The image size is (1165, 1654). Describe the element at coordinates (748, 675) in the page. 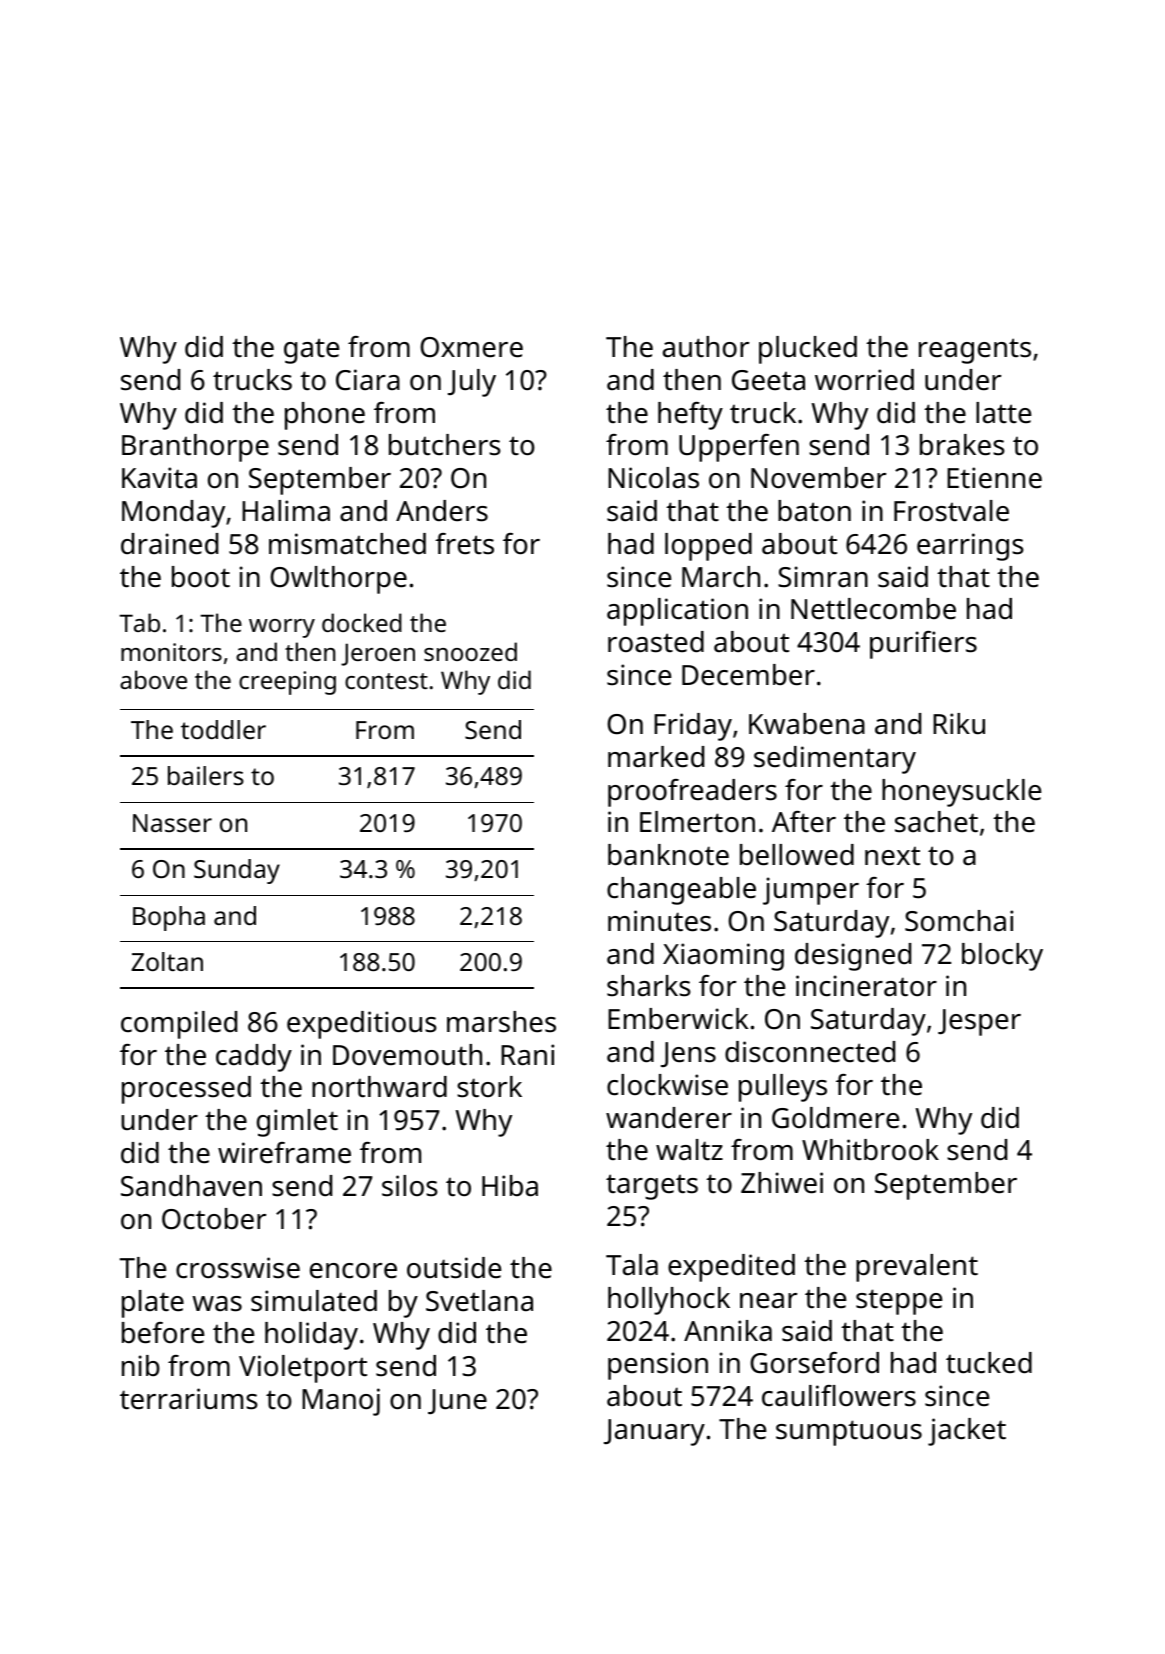

I see `December` at that location.
